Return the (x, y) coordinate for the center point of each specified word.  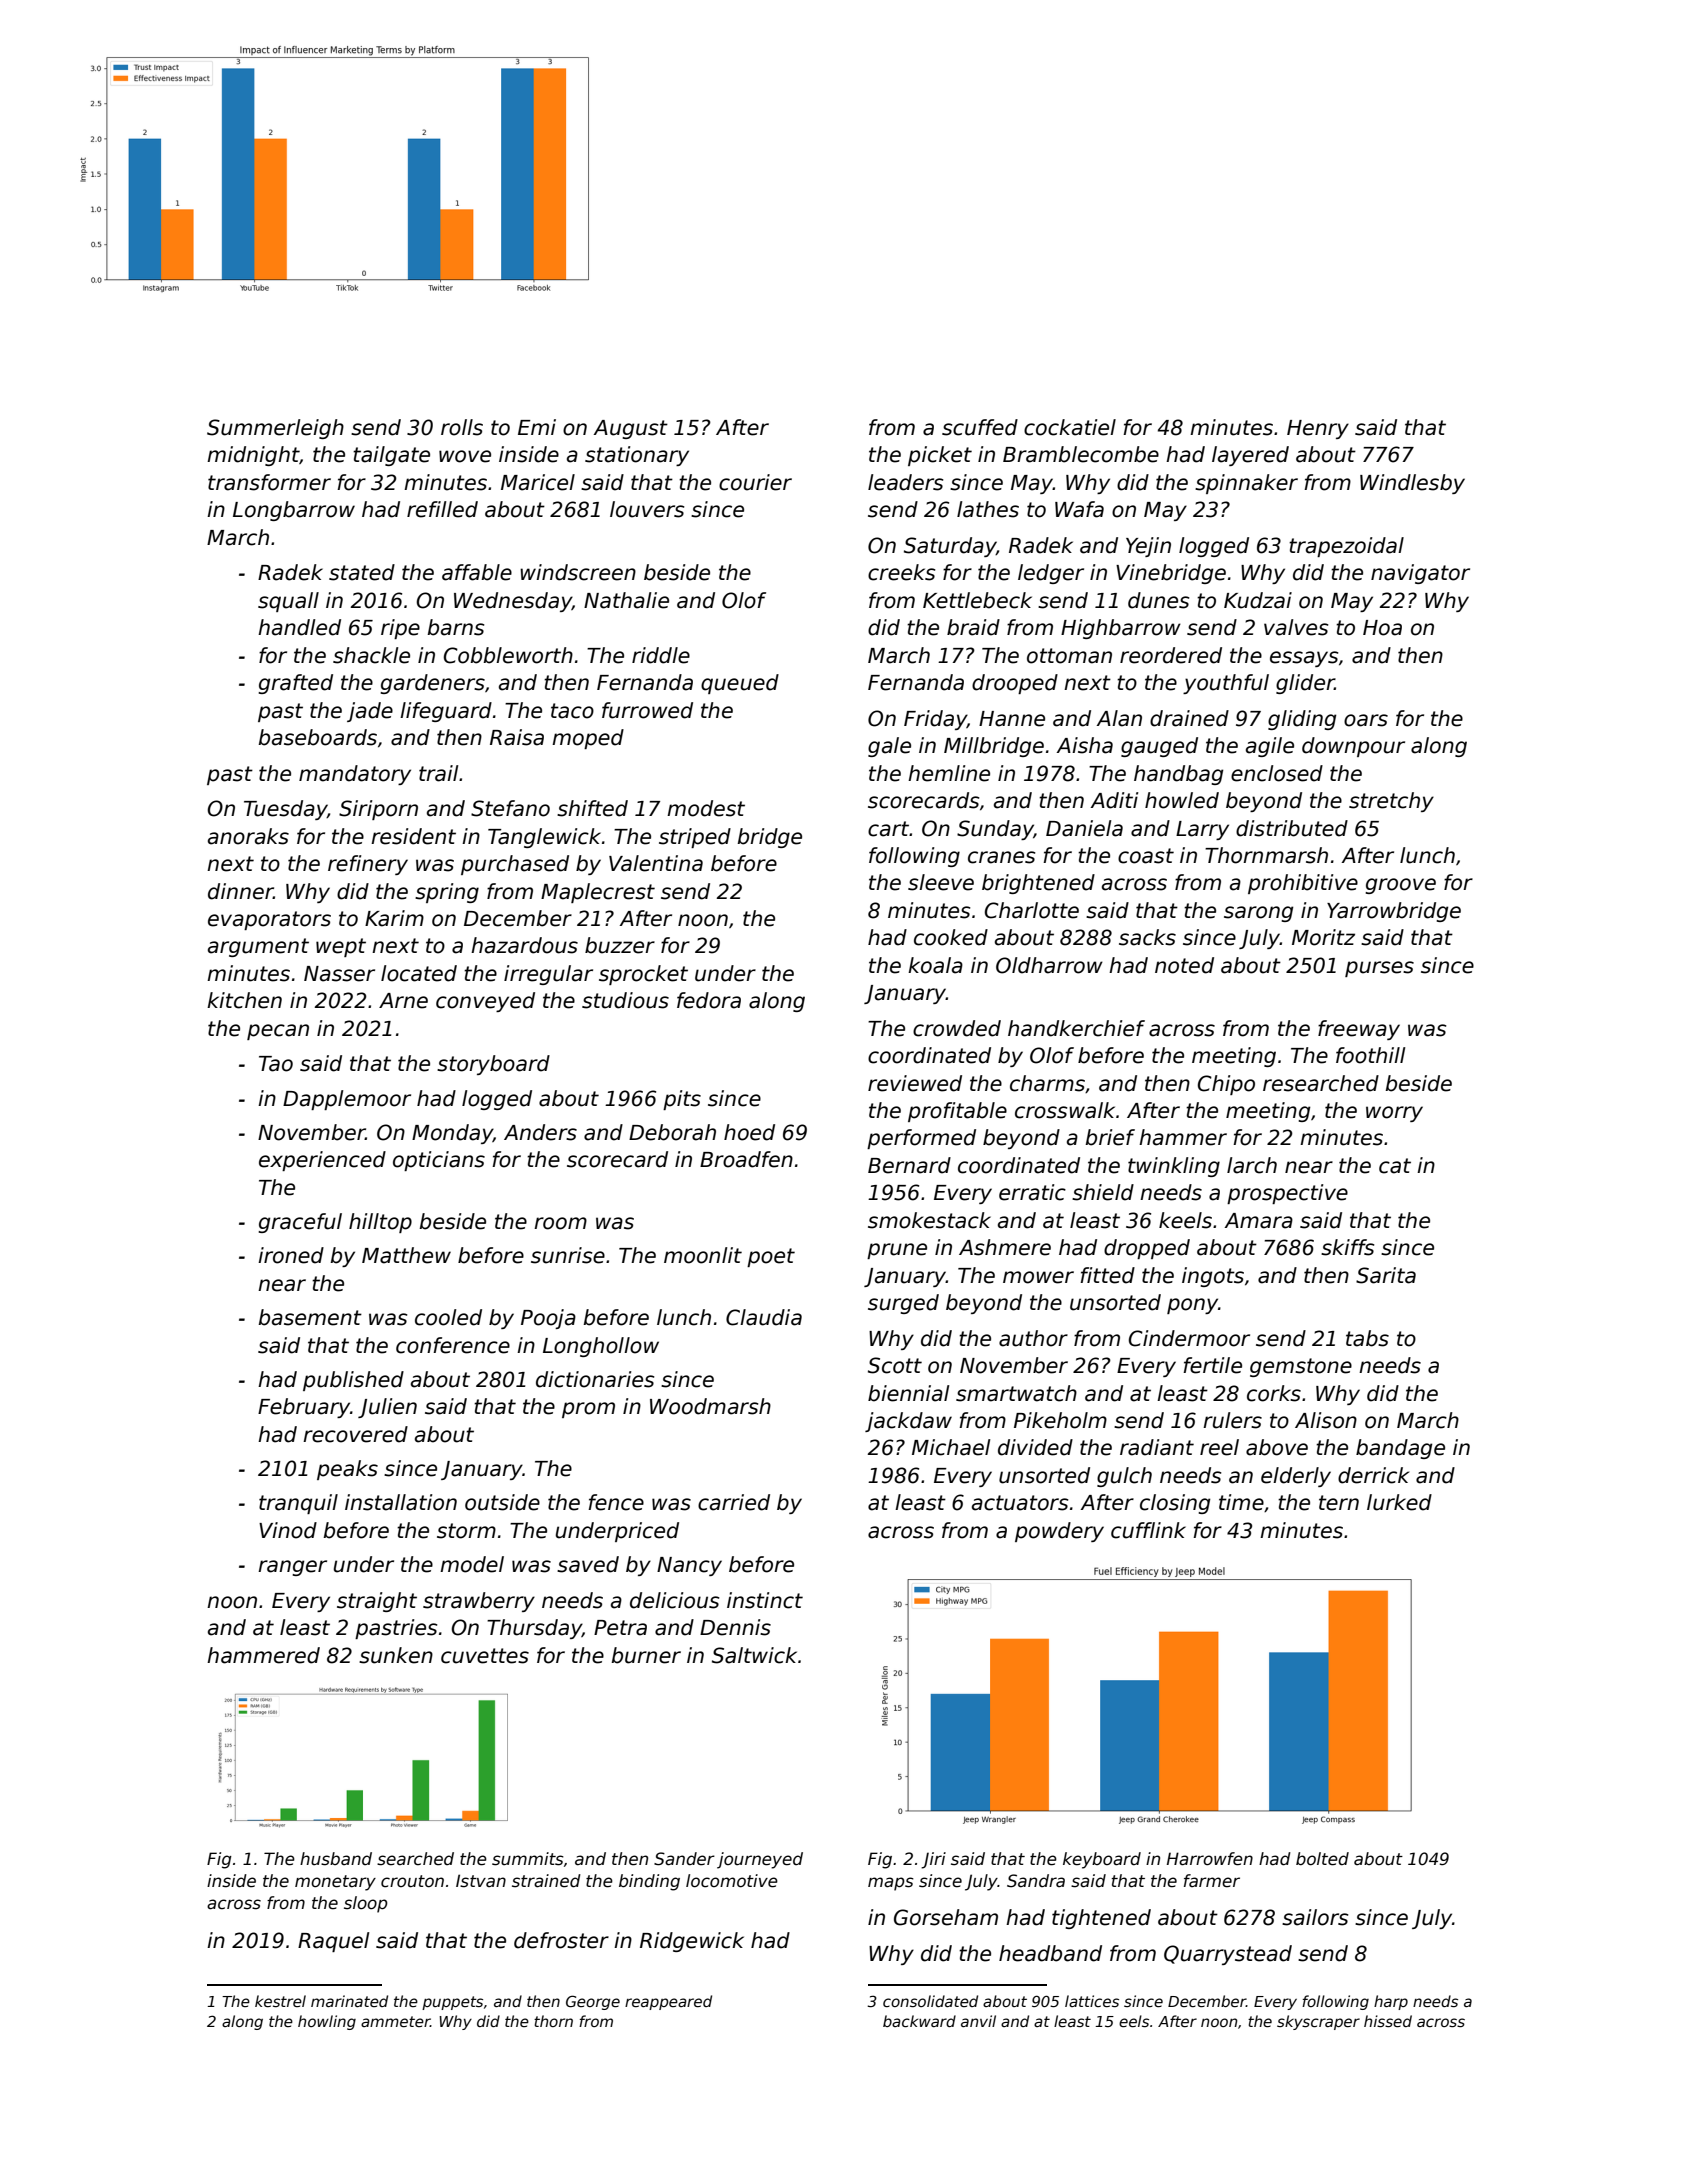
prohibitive (1303, 884)
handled (299, 627)
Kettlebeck (977, 600)
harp (1391, 2002)
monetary (335, 1883)
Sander (684, 1859)
